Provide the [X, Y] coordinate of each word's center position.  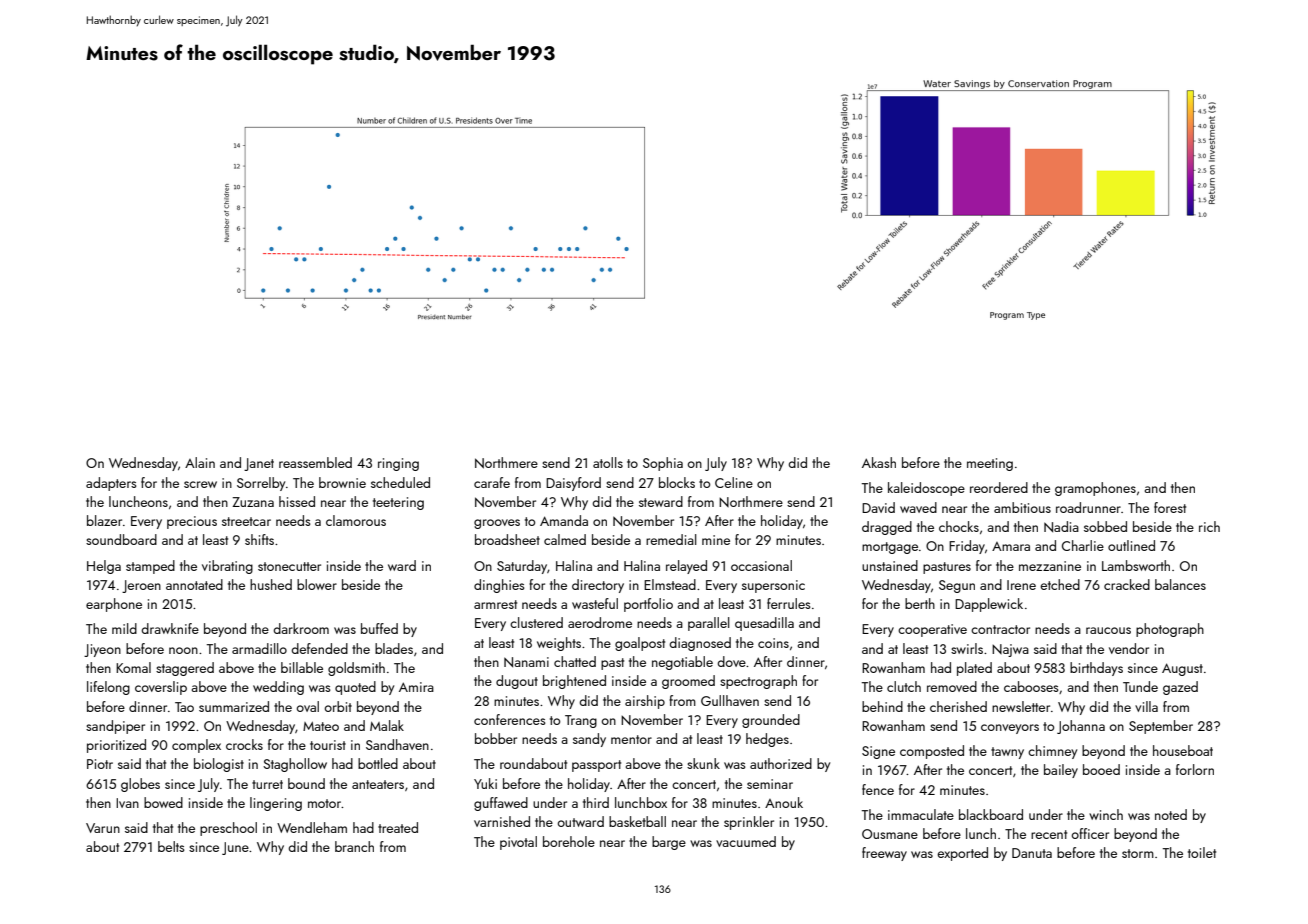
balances [1180, 584]
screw [200, 484]
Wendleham [312, 827]
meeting [990, 464]
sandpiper [115, 727]
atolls [608, 462]
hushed [271, 584]
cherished [958, 706]
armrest [495, 604]
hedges [767, 740]
